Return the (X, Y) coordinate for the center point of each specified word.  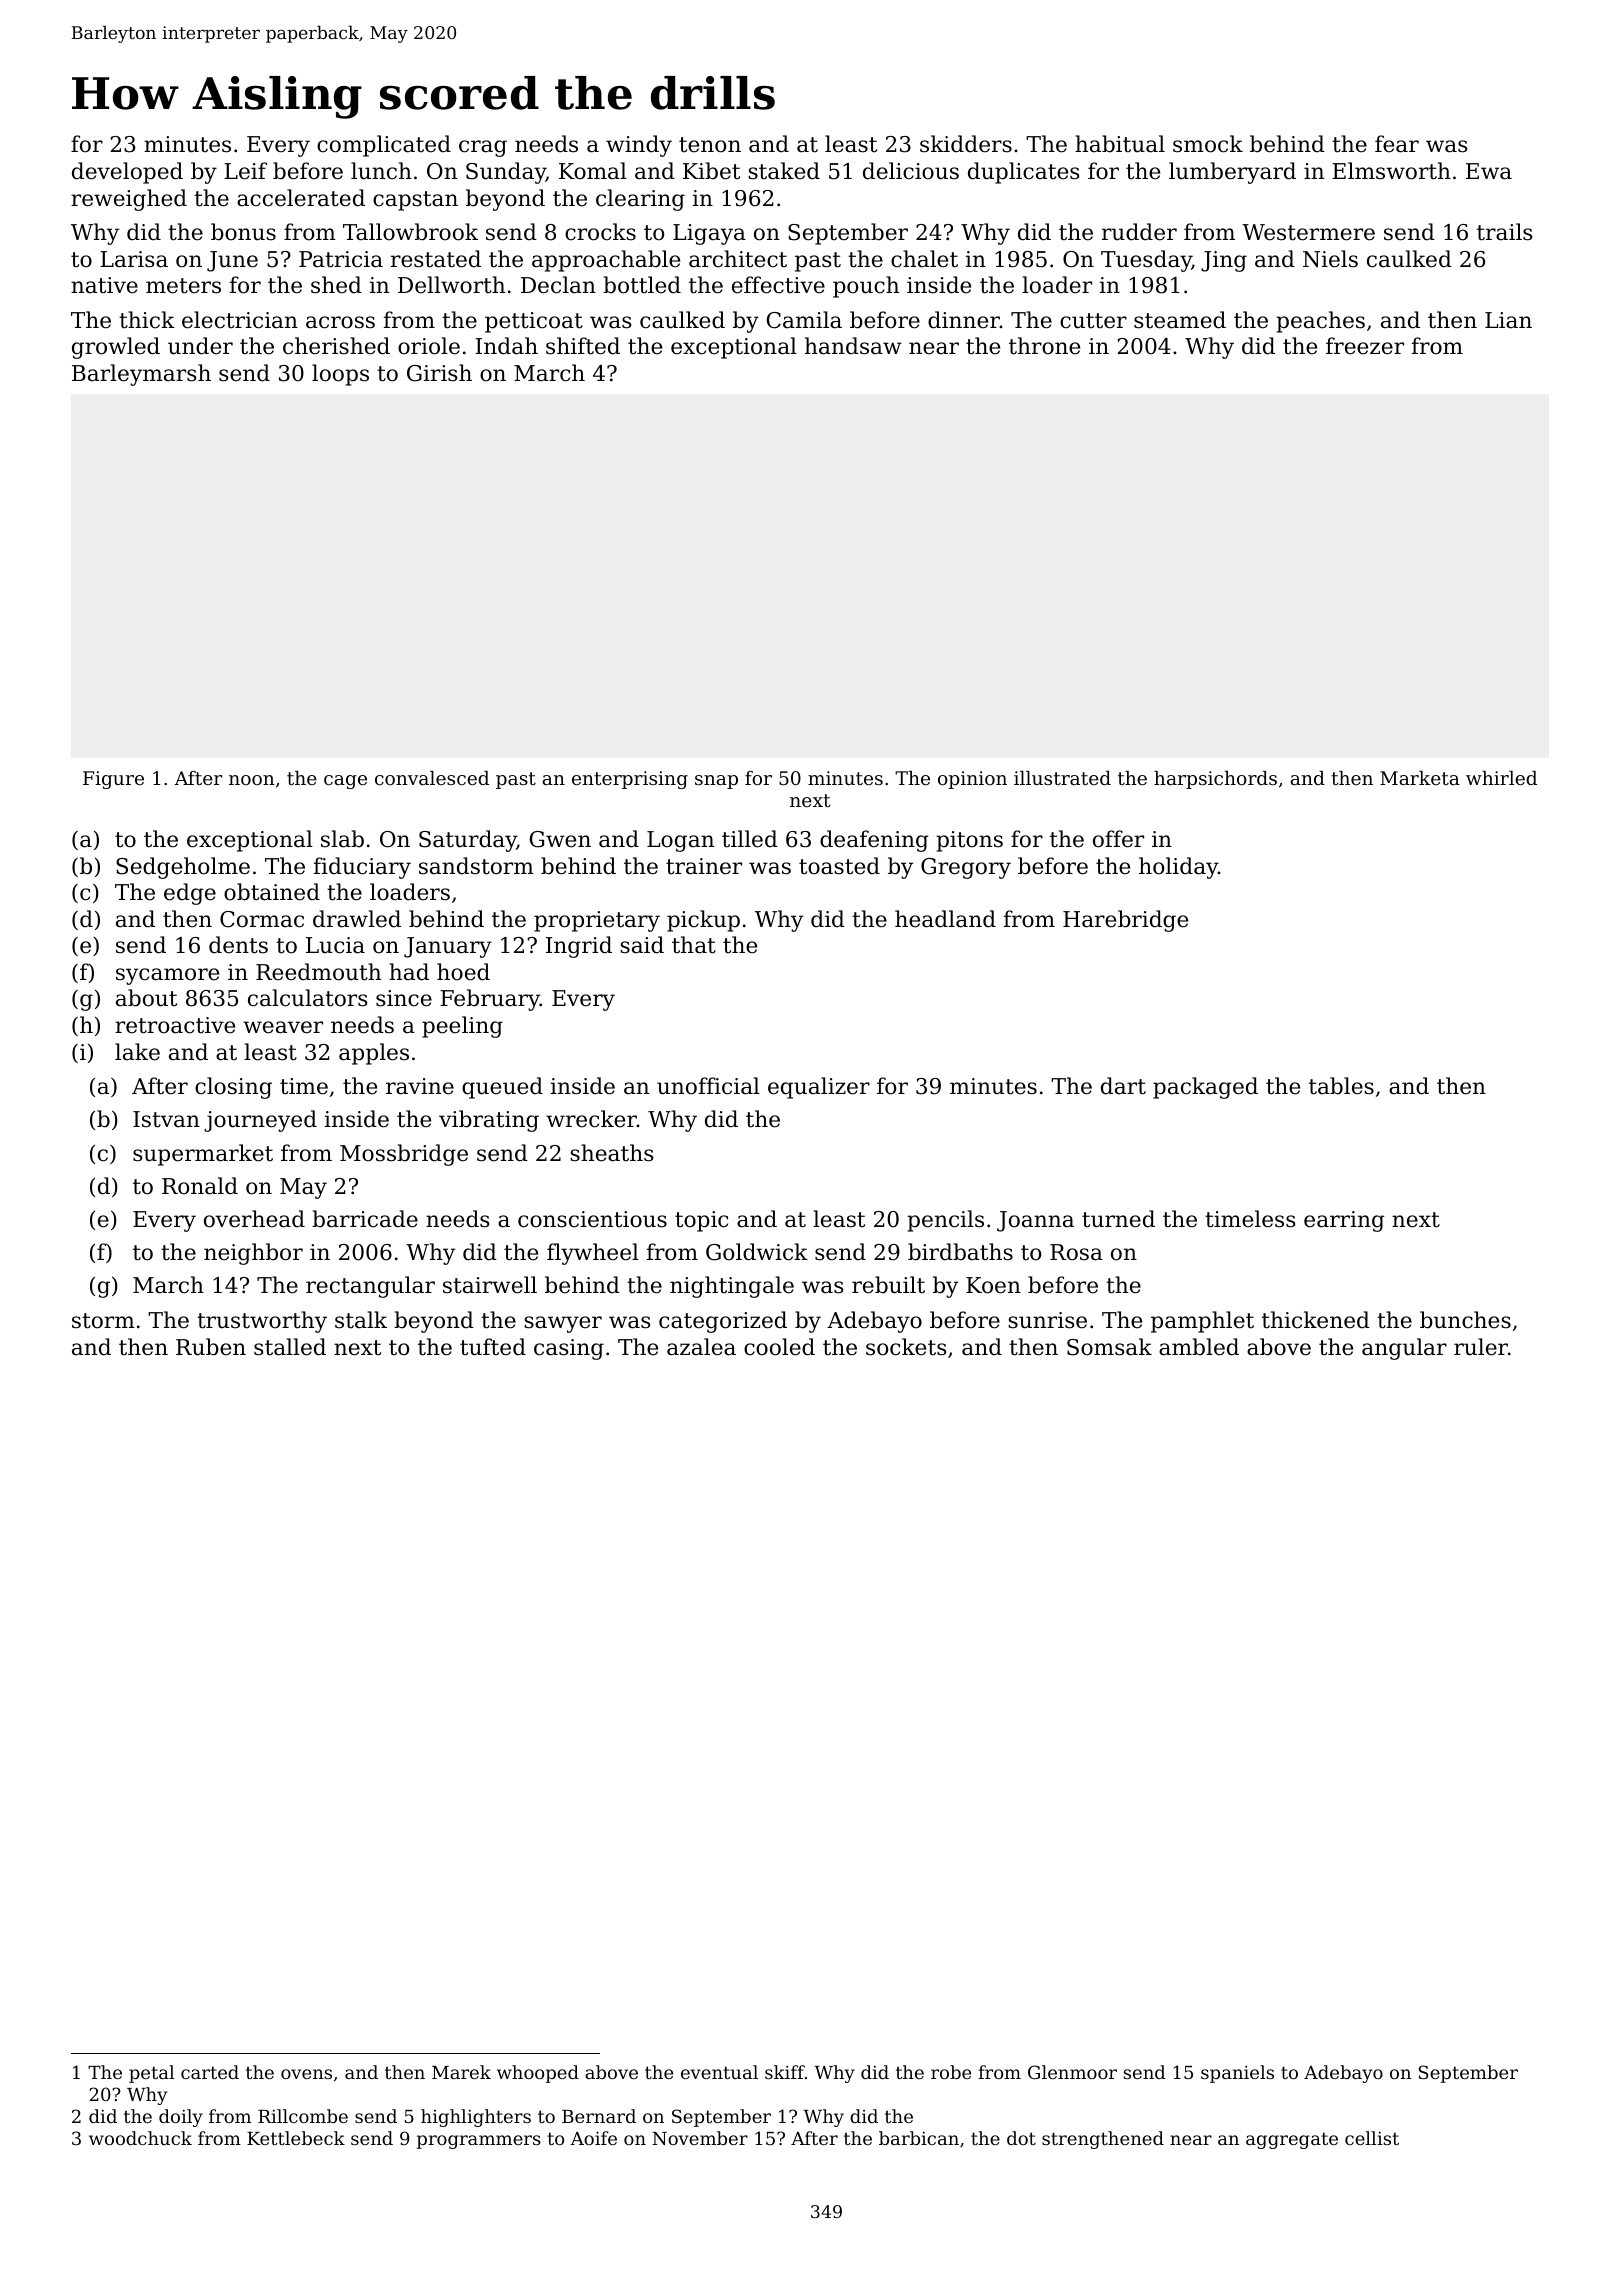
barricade (365, 1219)
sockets (906, 1347)
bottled (642, 285)
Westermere (1308, 232)
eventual (719, 2072)
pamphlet (1202, 1322)
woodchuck (140, 2138)
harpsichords (1215, 780)
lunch (381, 171)
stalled (290, 1347)
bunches (1465, 1320)
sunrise (1047, 1320)
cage (345, 782)
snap (716, 782)
